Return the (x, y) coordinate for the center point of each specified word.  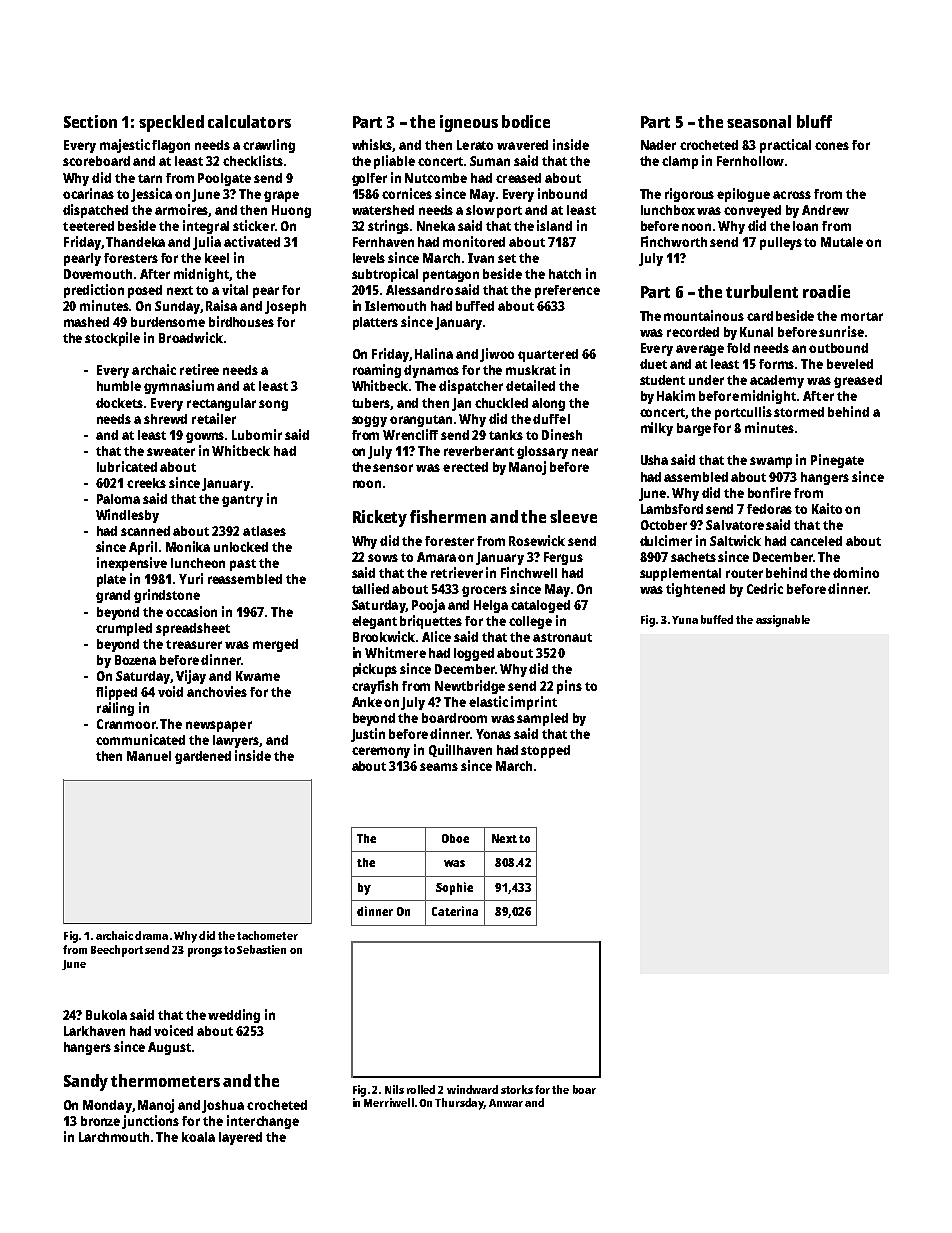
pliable (394, 162)
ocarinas (88, 193)
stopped (545, 751)
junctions (150, 1122)
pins (569, 687)
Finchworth (674, 241)
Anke (367, 702)
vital (235, 289)
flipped (116, 693)
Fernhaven (383, 242)
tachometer (267, 935)
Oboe (455, 838)
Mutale (842, 242)
